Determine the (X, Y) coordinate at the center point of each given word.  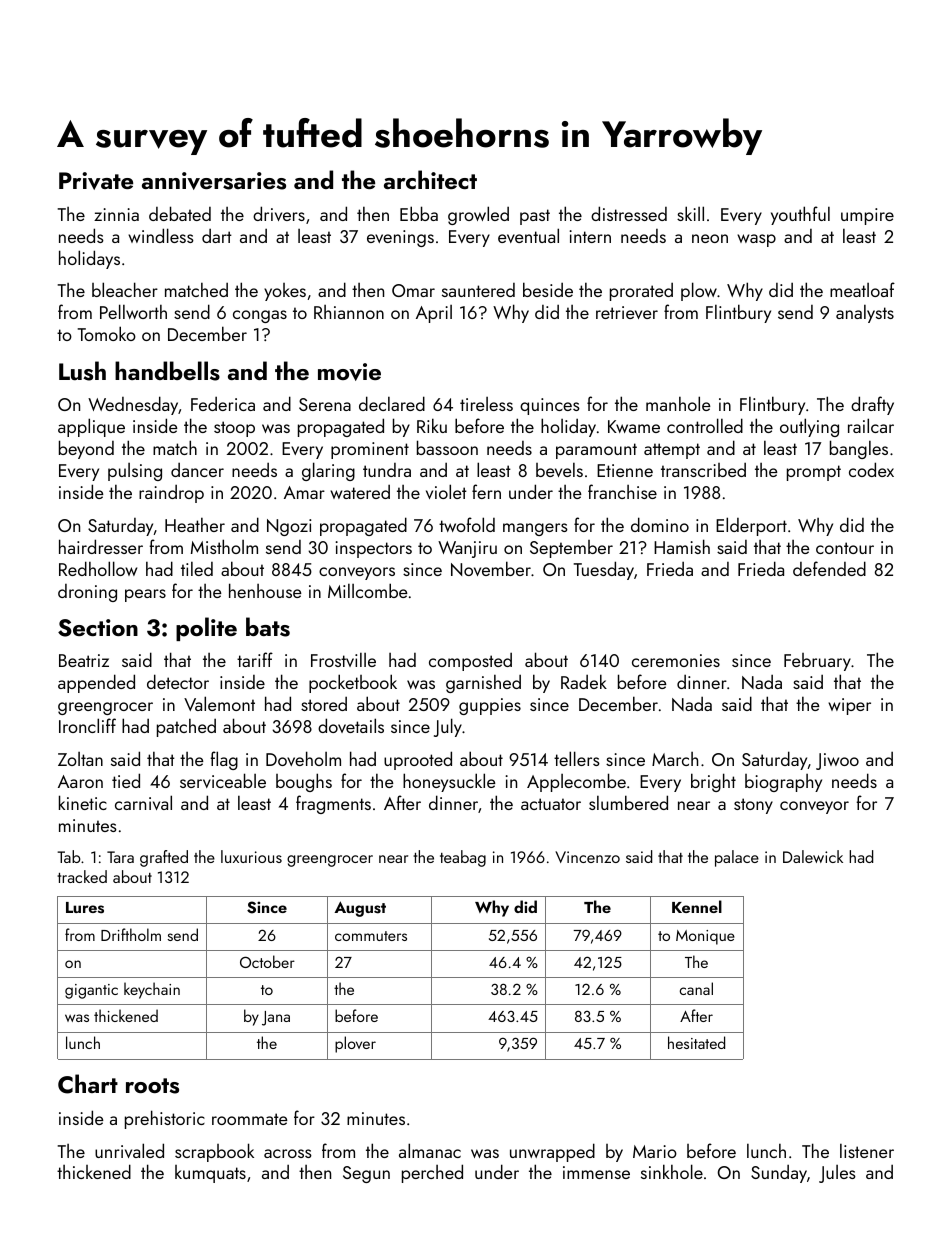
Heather (195, 524)
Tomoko (107, 333)
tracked (82, 876)
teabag (463, 858)
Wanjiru (467, 549)
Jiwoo (837, 761)
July (448, 727)
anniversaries (214, 181)
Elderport (751, 526)
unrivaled (129, 1150)
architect (430, 179)
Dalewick (813, 856)
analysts (865, 313)
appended (96, 683)
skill (690, 213)
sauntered (478, 290)
